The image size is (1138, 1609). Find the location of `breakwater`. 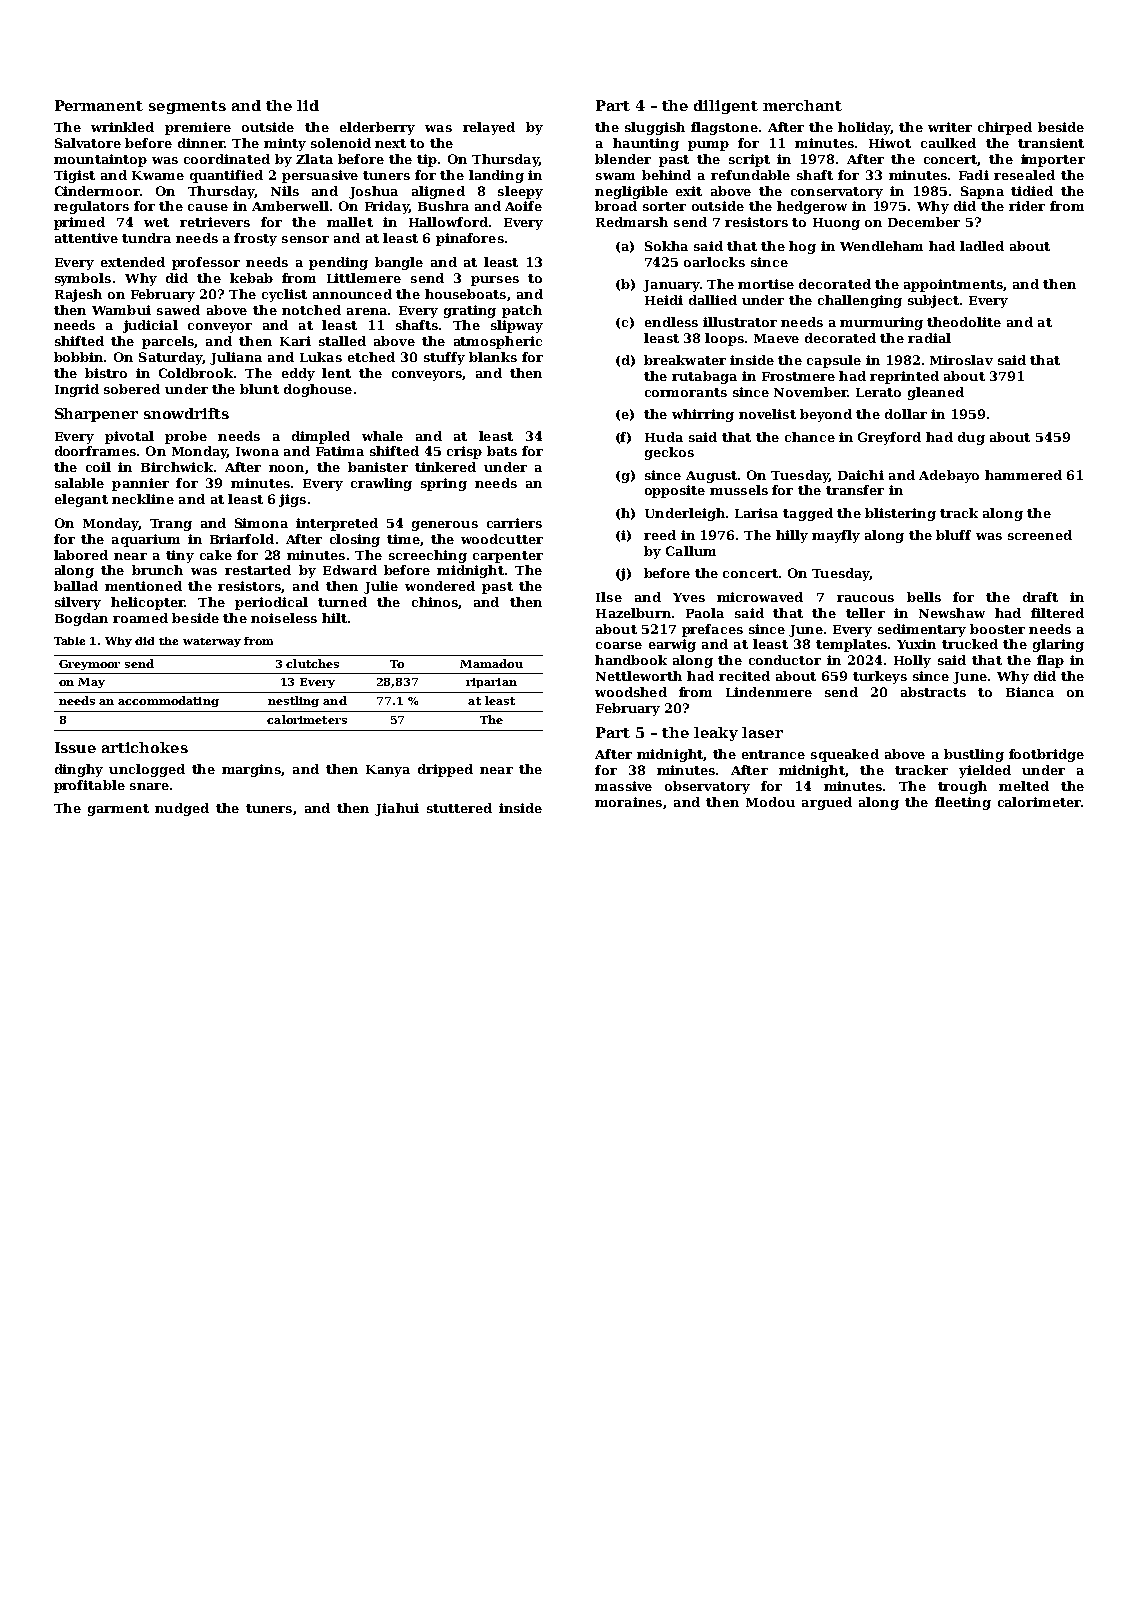

breakwater is located at coordinates (685, 360).
